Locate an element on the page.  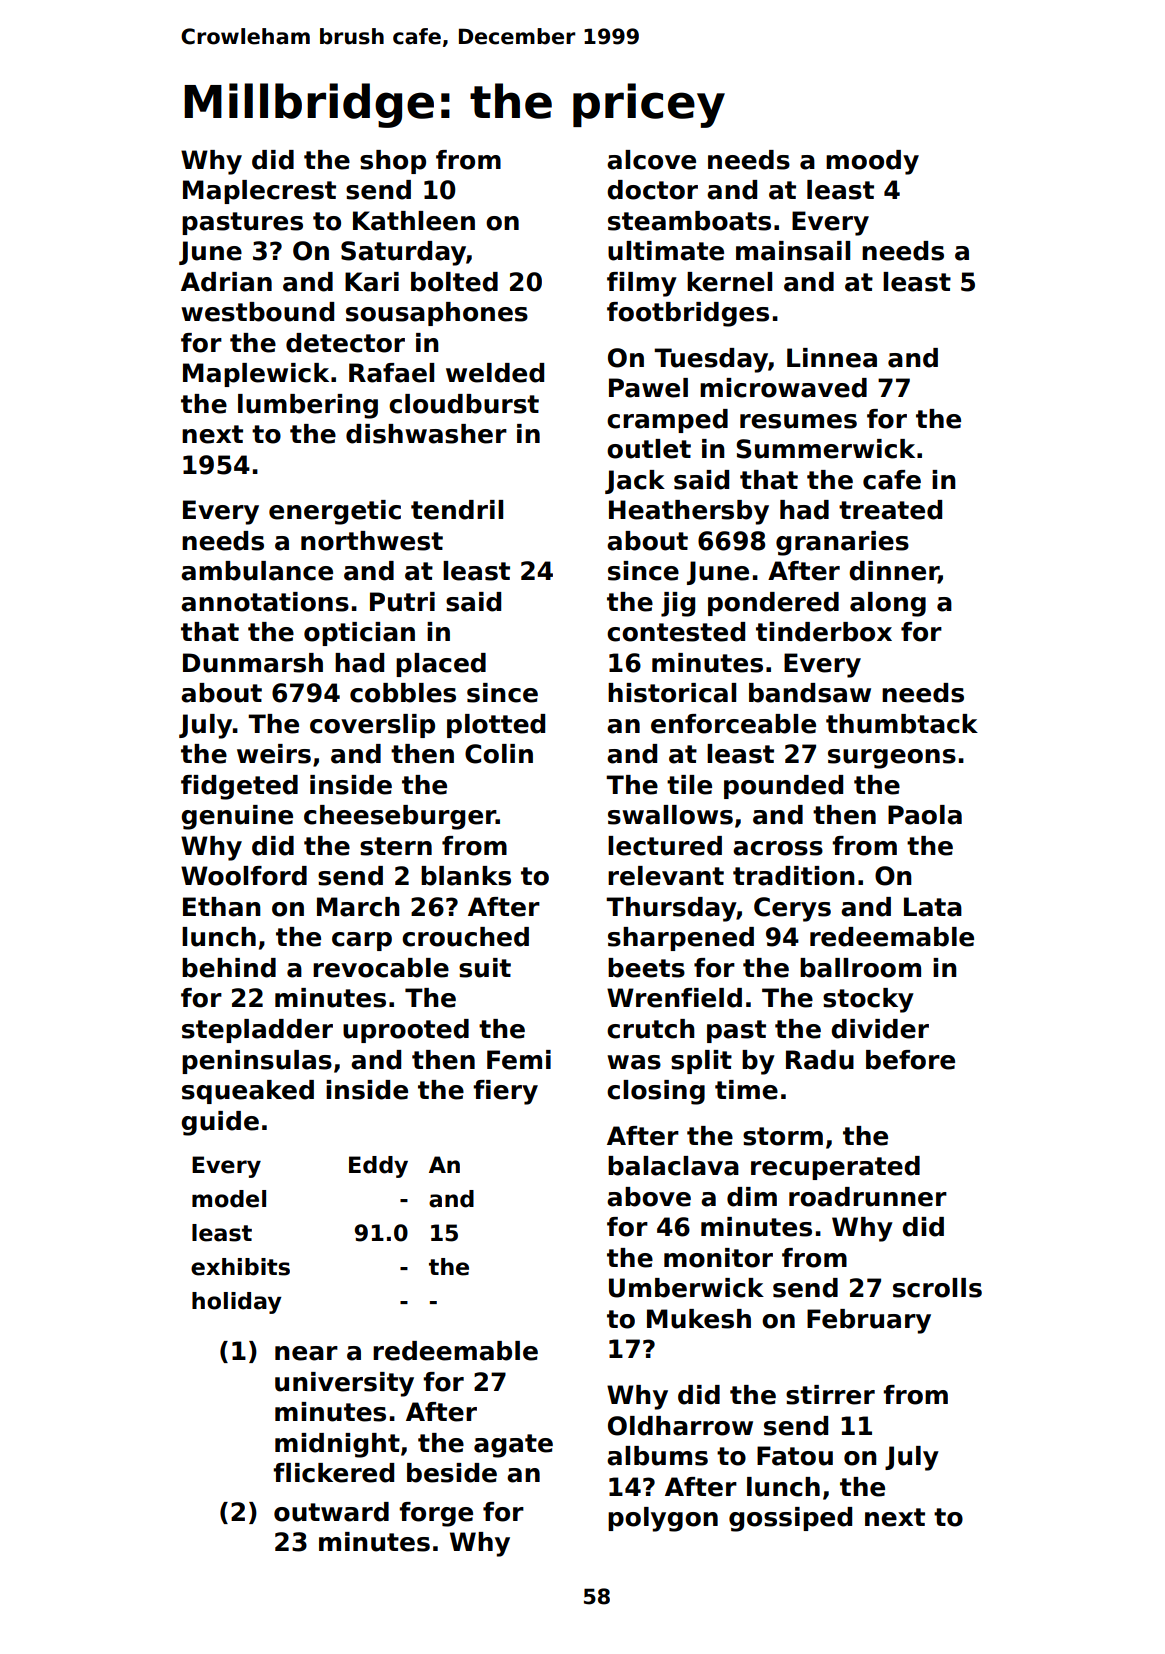
closing is located at coordinates (656, 1092).
